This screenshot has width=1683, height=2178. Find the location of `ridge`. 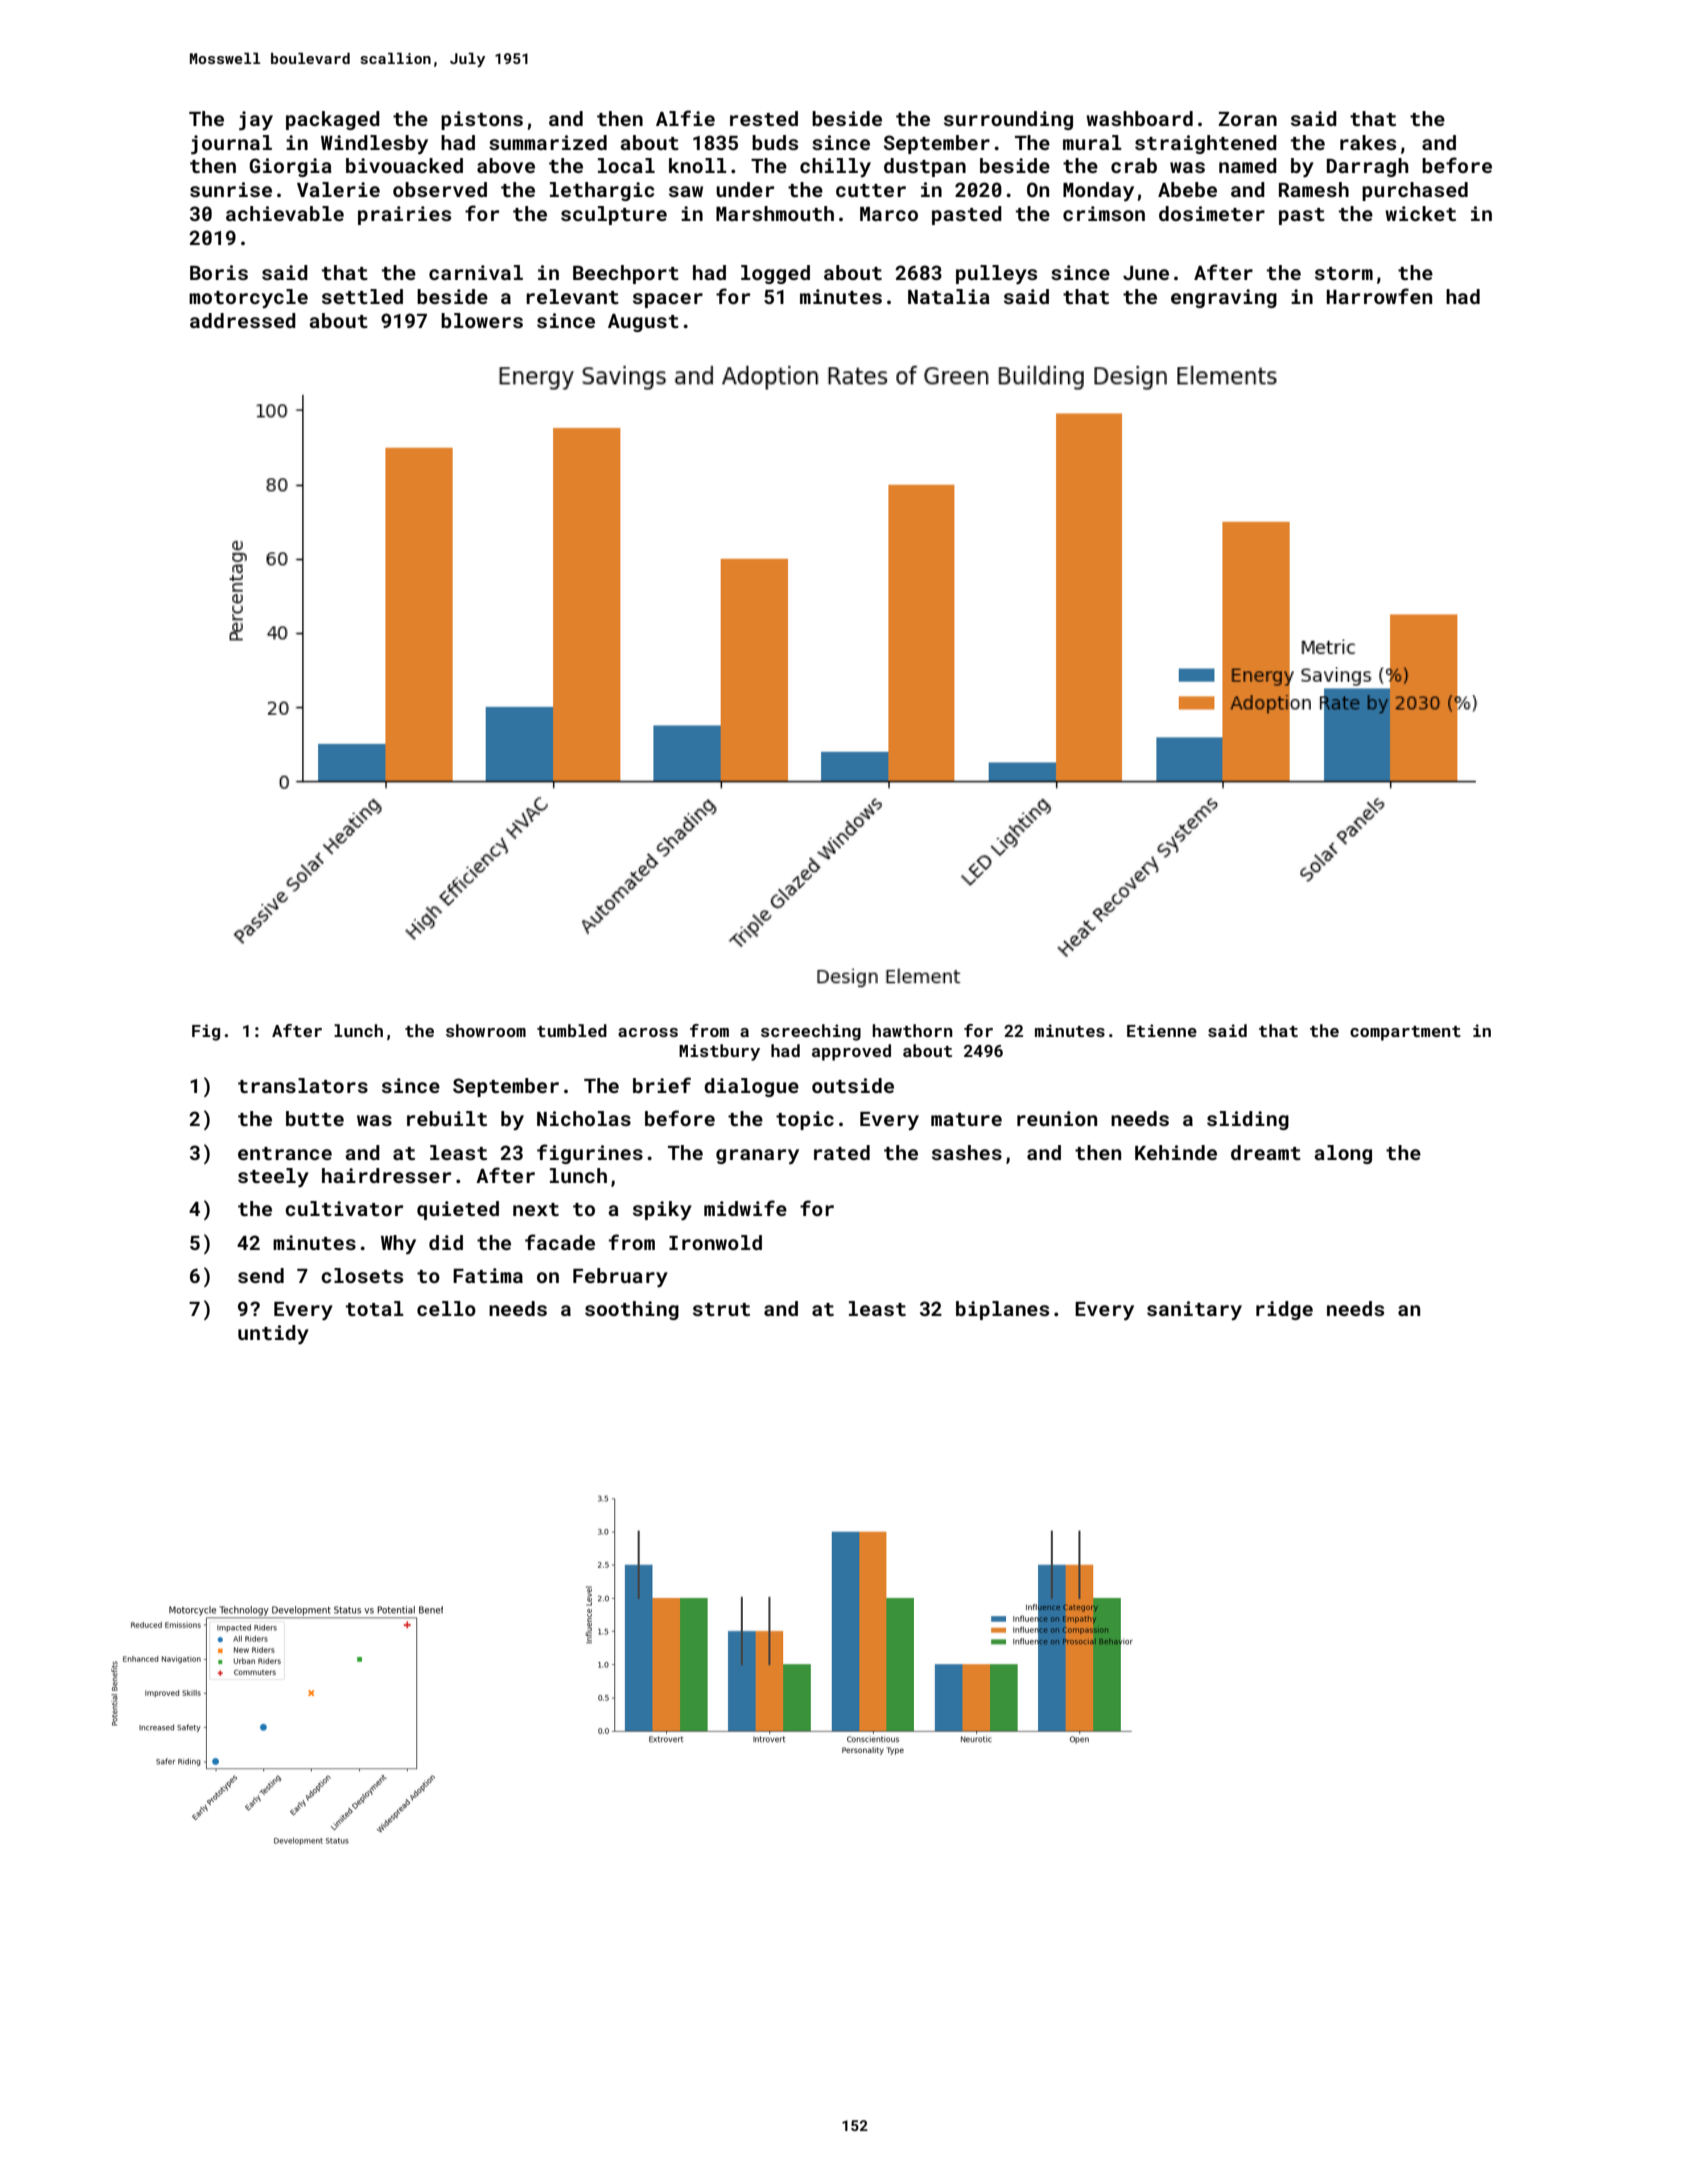

ridge is located at coordinates (1284, 1310).
